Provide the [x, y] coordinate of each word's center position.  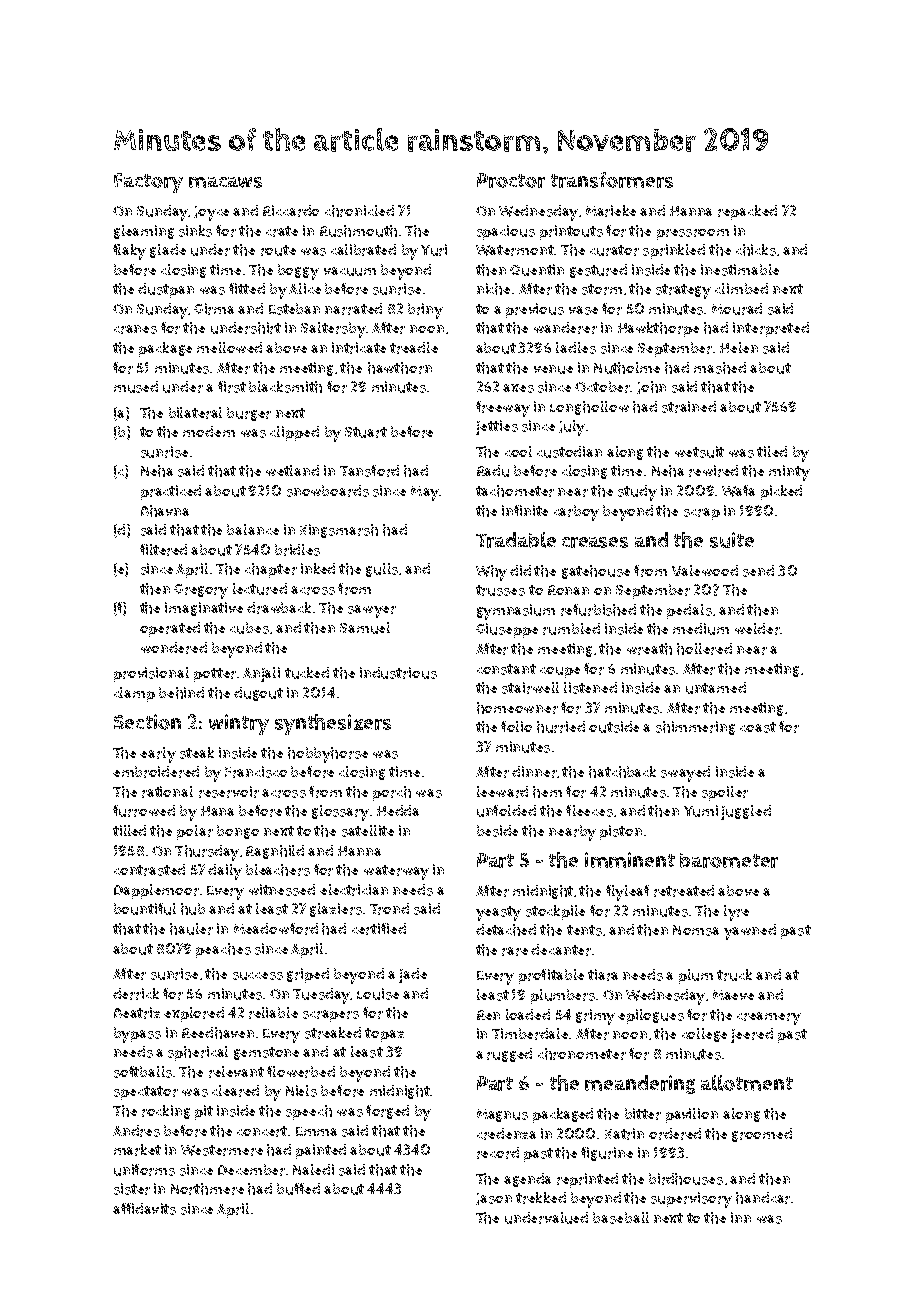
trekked [541, 1198]
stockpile [555, 912]
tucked [307, 673]
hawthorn [400, 368]
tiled [772, 451]
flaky [129, 252]
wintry [239, 724]
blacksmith [285, 387]
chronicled [359, 211]
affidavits [144, 1209]
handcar [763, 1198]
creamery [769, 1018]
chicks [756, 250]
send [758, 571]
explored [194, 1014]
